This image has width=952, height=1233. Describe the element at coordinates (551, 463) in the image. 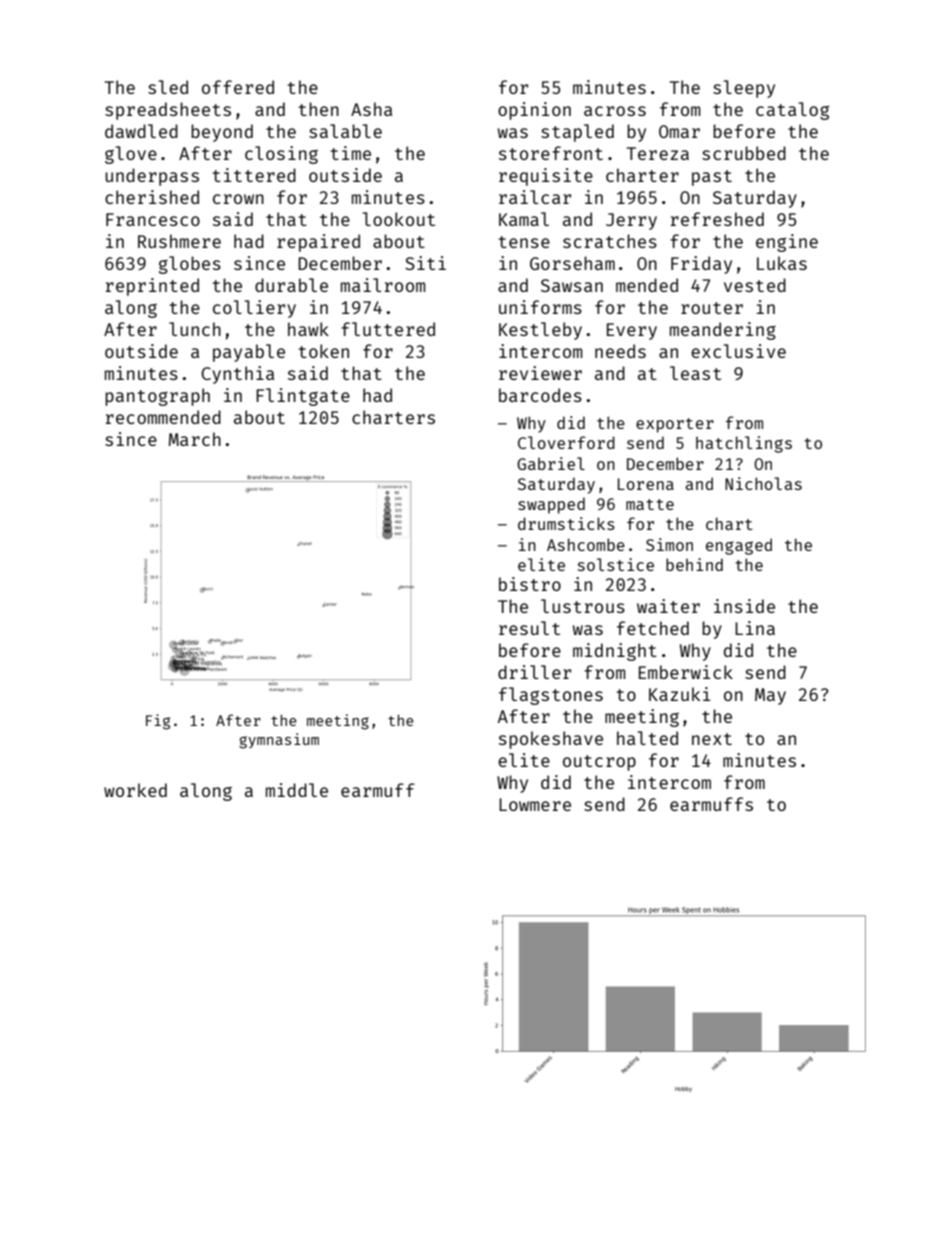

I see `Gabriel` at that location.
